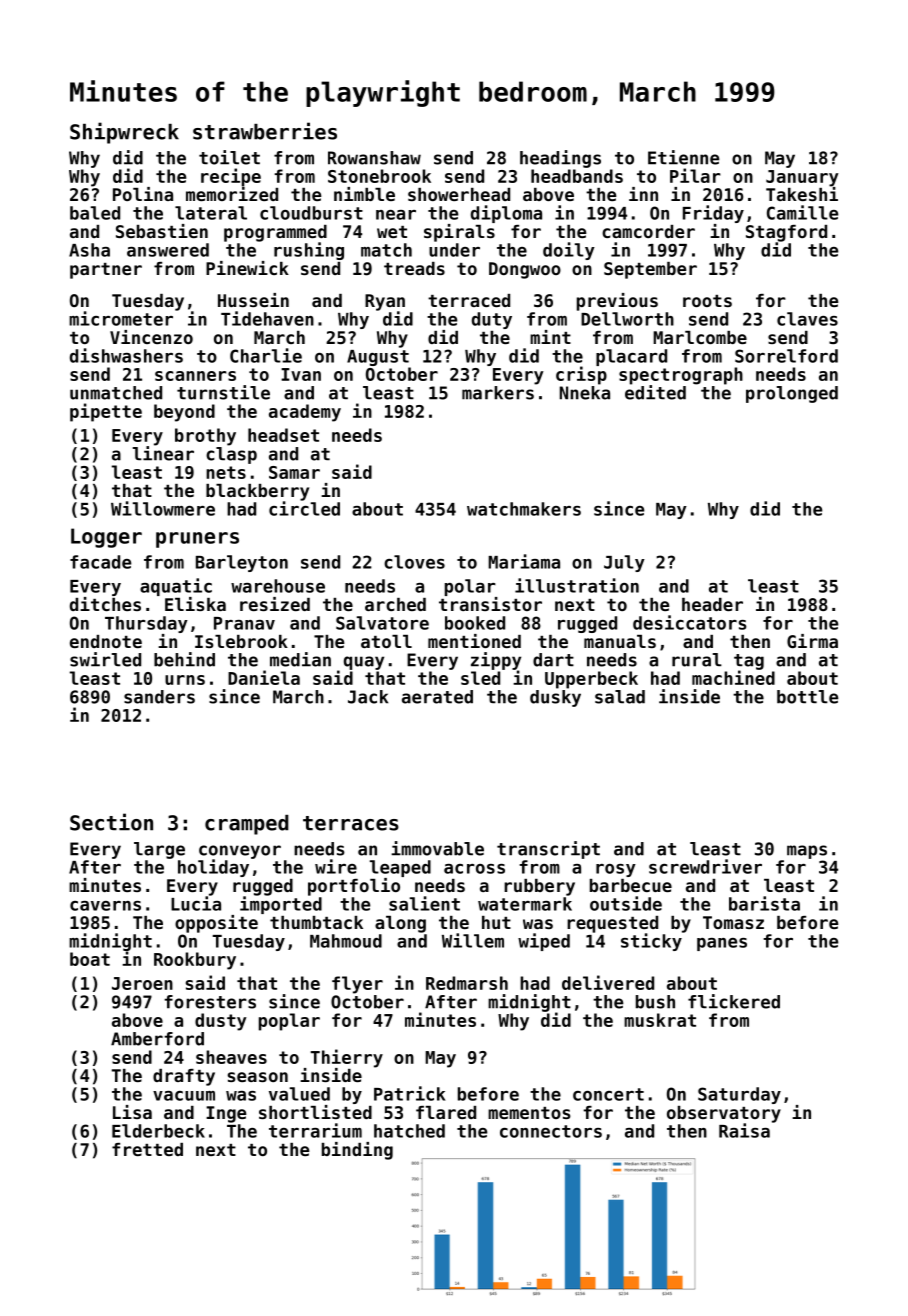  I want to click on maps, so click(807, 852).
